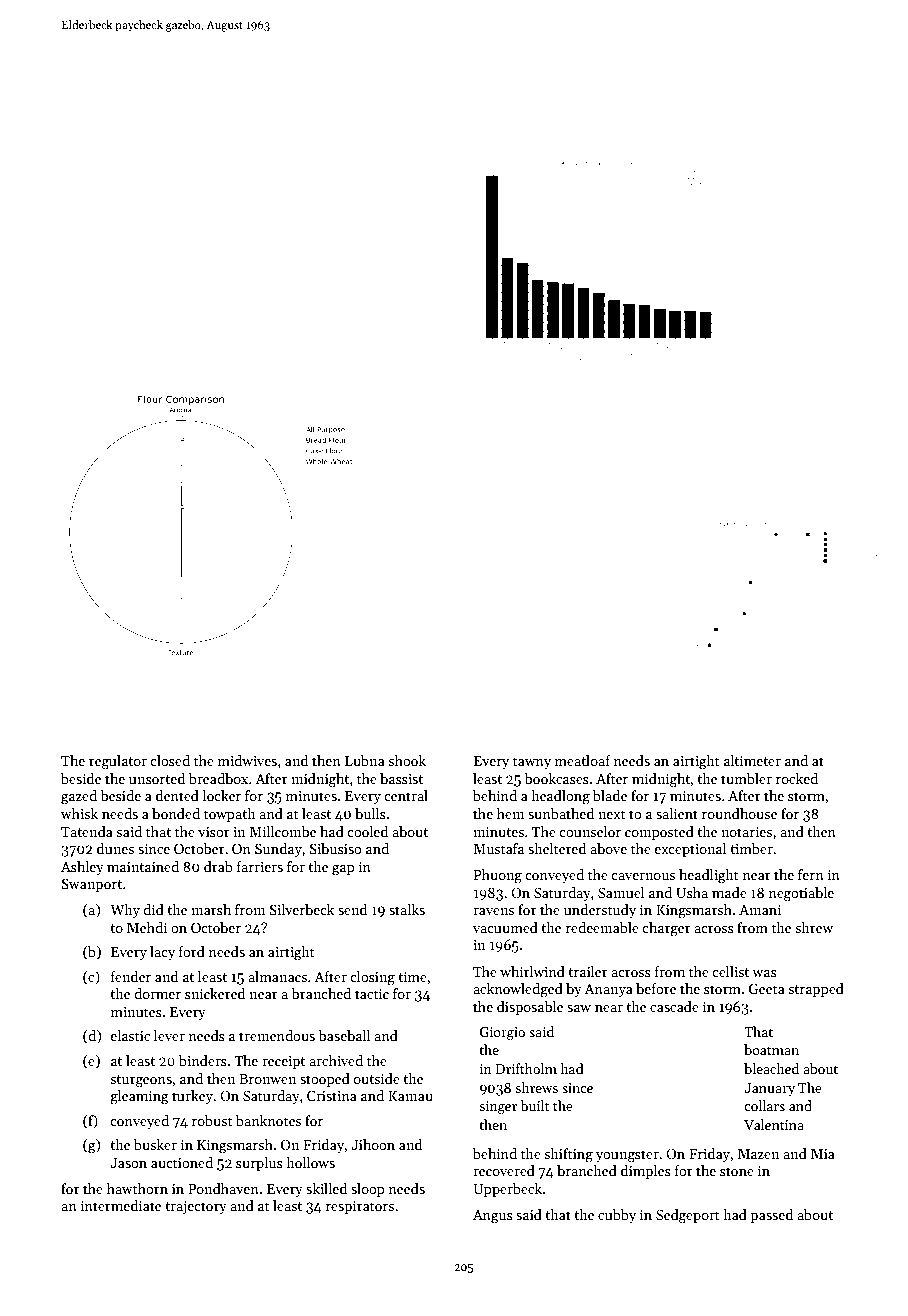  I want to click on Silverbeck, so click(301, 909).
